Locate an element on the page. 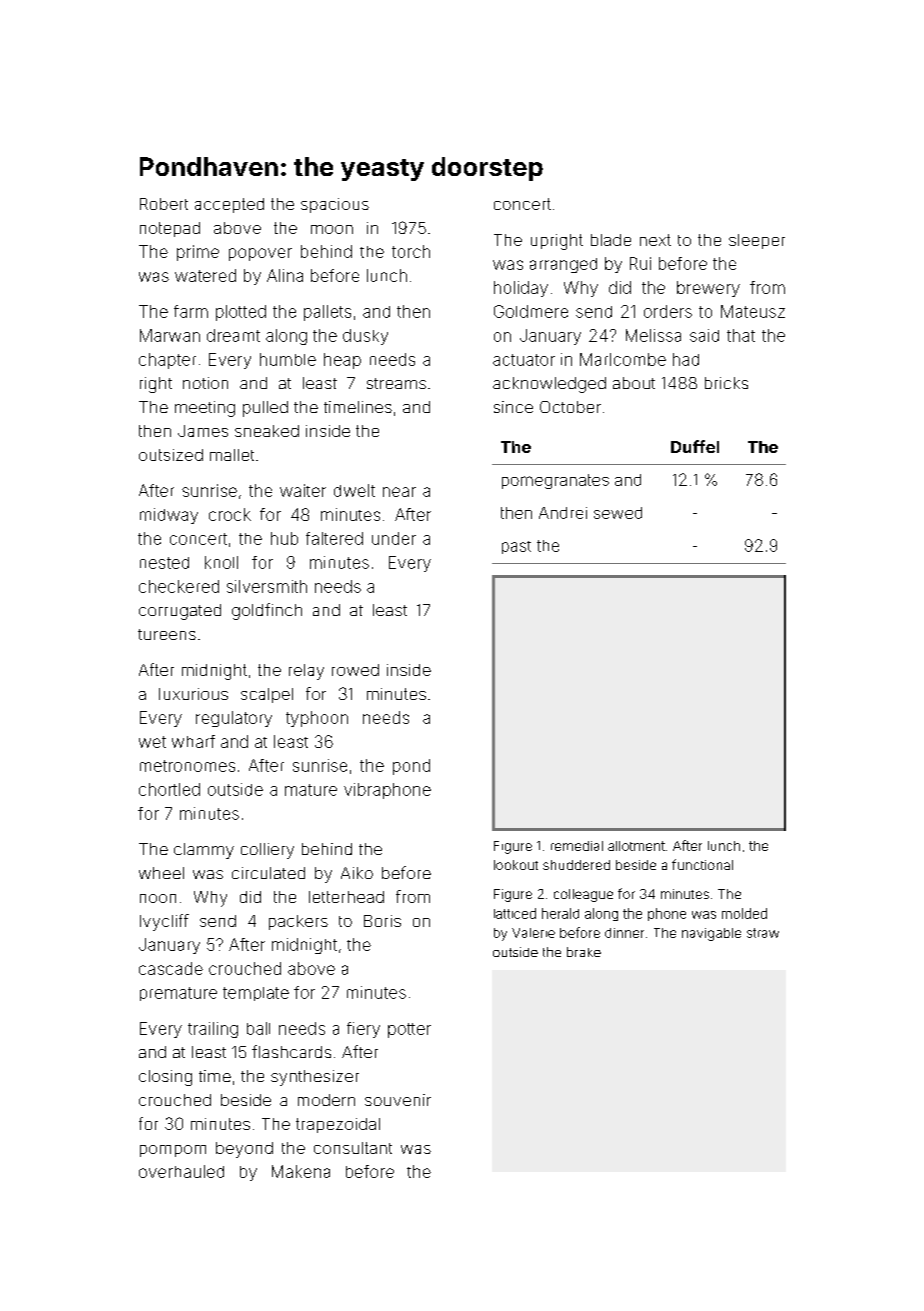  potter is located at coordinates (409, 1030).
